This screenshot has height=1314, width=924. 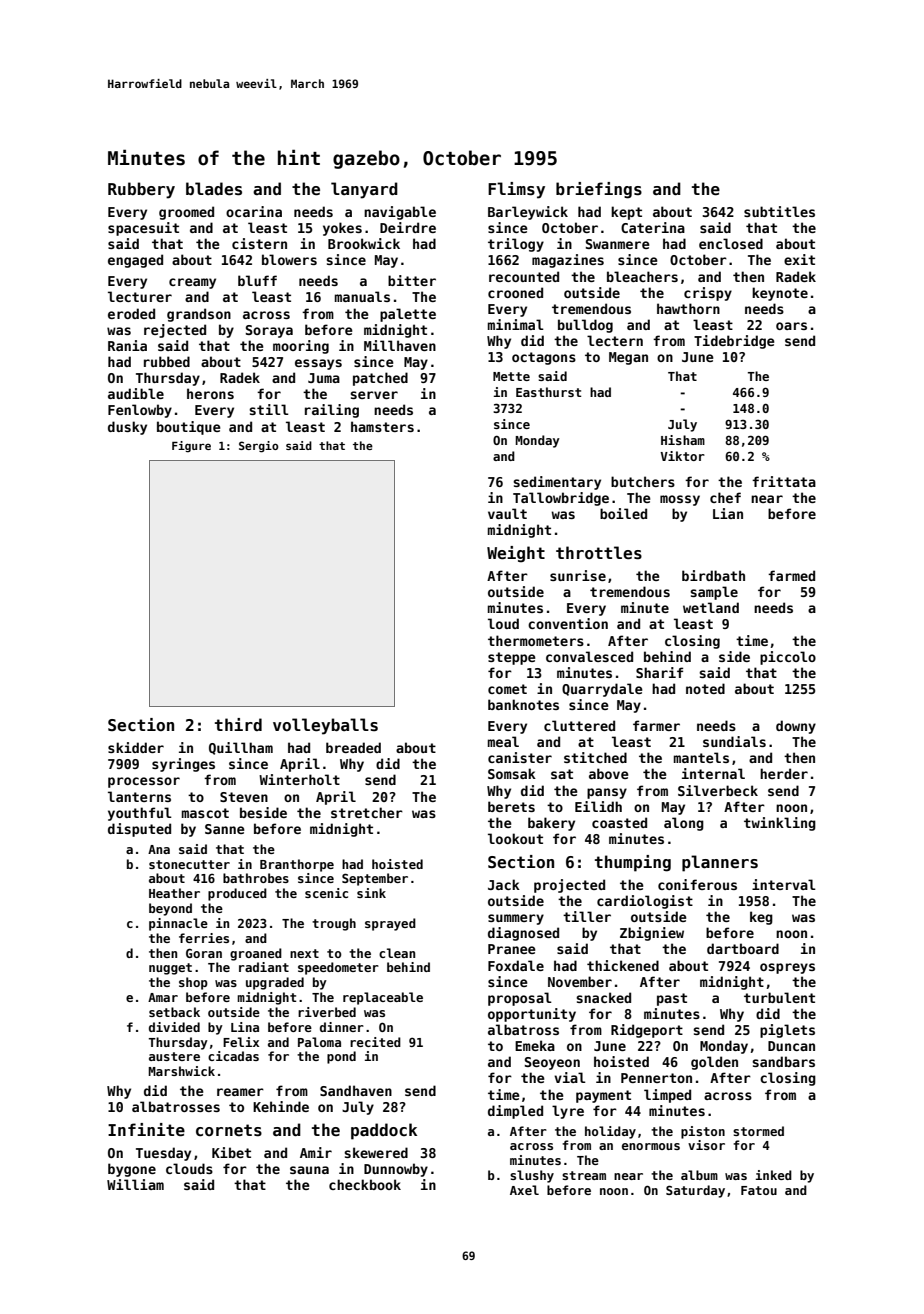 What do you see at coordinates (189, 428) in the screenshot?
I see `boutique` at bounding box center [189, 428].
